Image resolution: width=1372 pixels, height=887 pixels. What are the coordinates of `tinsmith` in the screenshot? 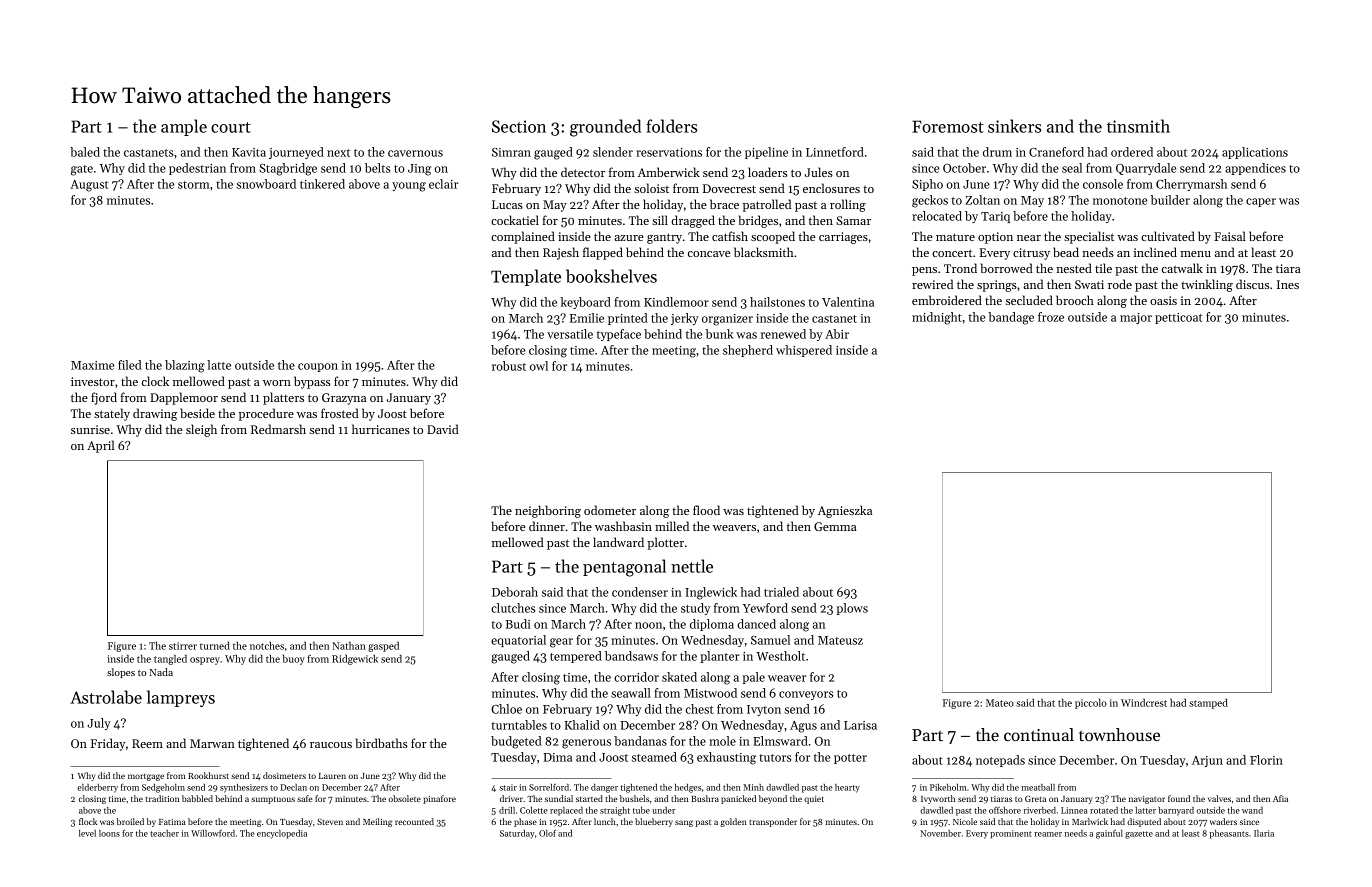 It's located at (1138, 126).
